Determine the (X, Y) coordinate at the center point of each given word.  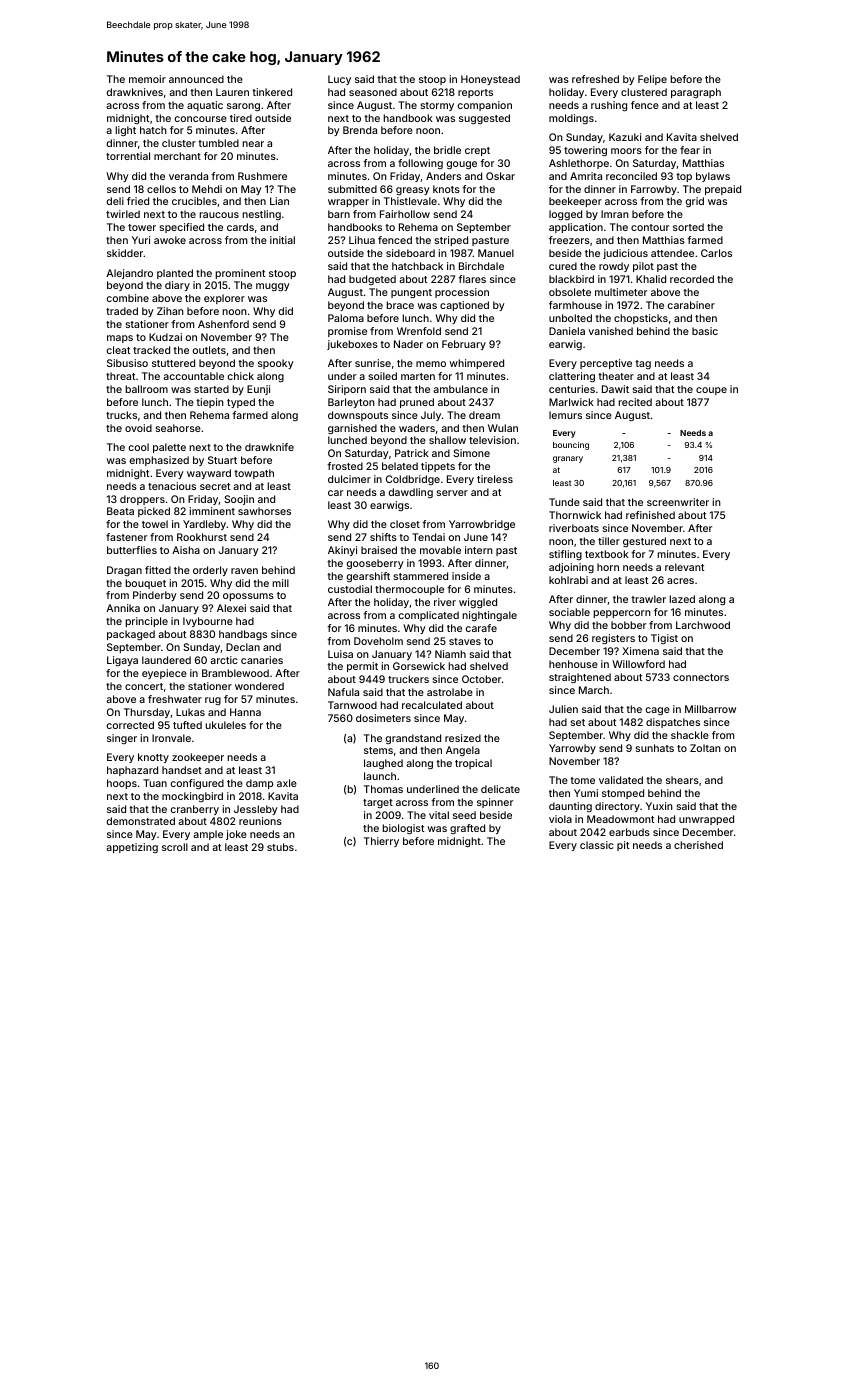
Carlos (716, 253)
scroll (175, 847)
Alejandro (129, 274)
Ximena (640, 651)
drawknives (135, 92)
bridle (447, 150)
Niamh (450, 654)
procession (462, 293)
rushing (609, 106)
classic (597, 845)
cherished (698, 845)
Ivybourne (208, 622)
